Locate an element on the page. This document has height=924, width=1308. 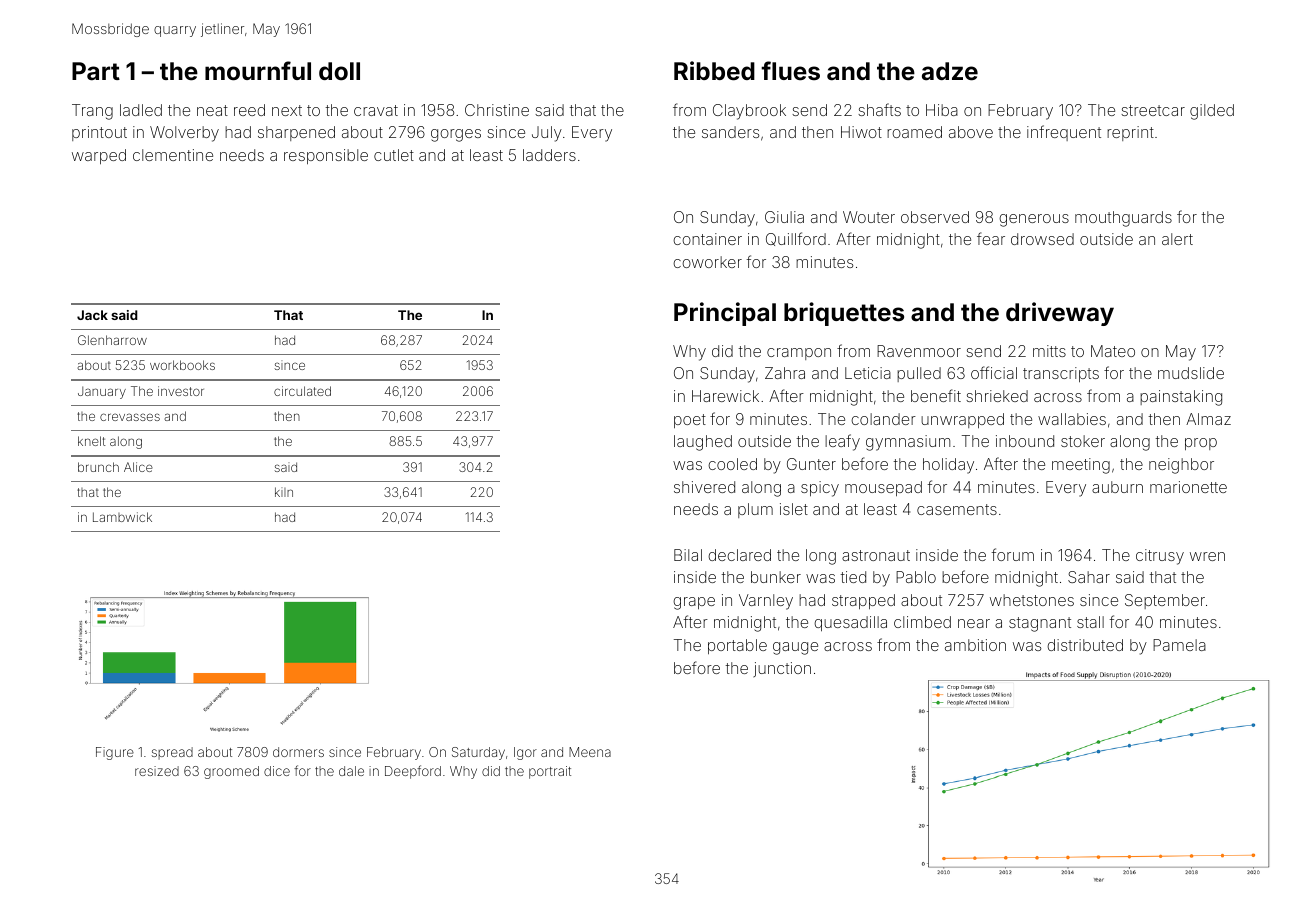
Bilal is located at coordinates (688, 555).
